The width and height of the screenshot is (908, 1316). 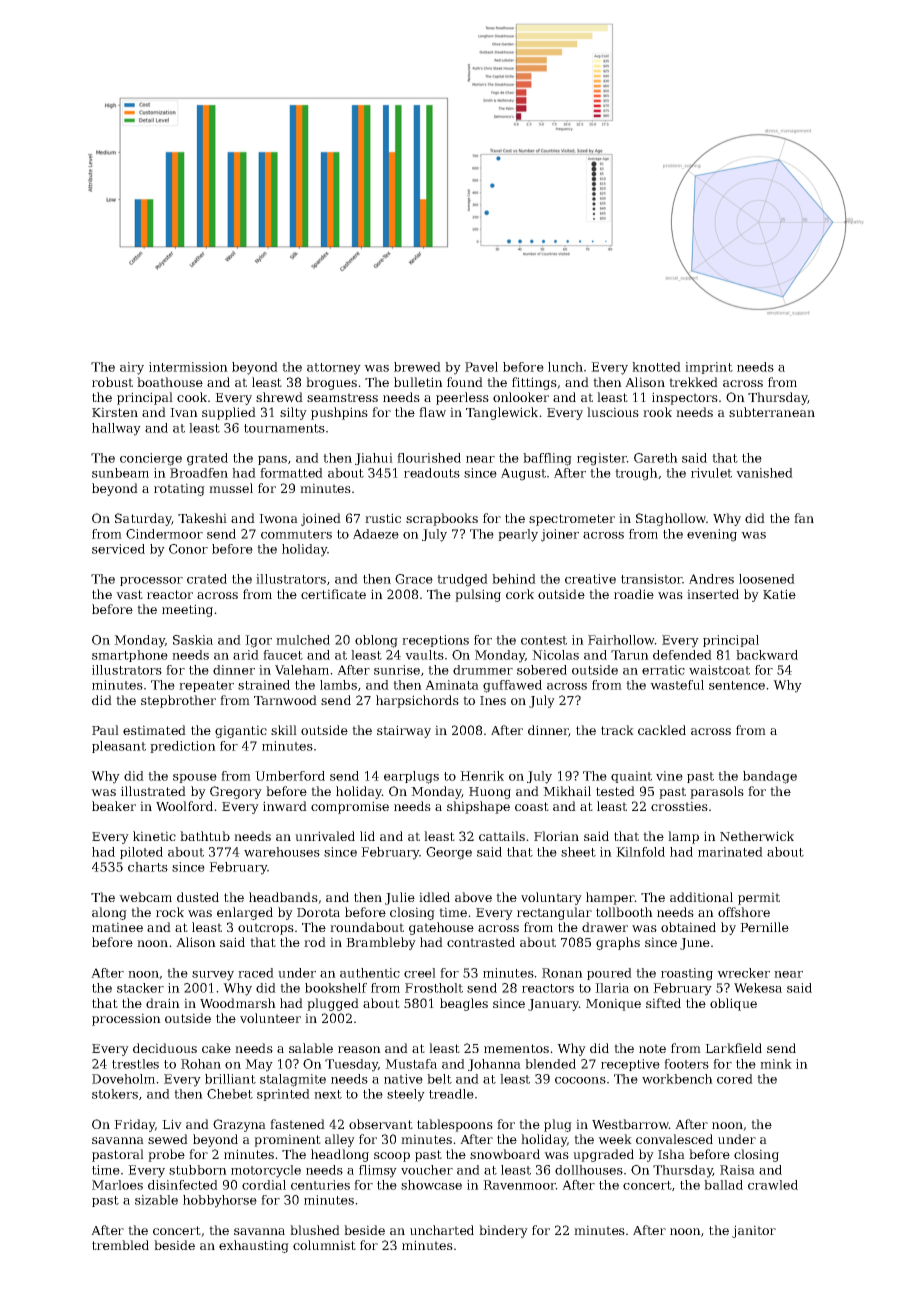 I want to click on snowboard, so click(x=505, y=1154).
